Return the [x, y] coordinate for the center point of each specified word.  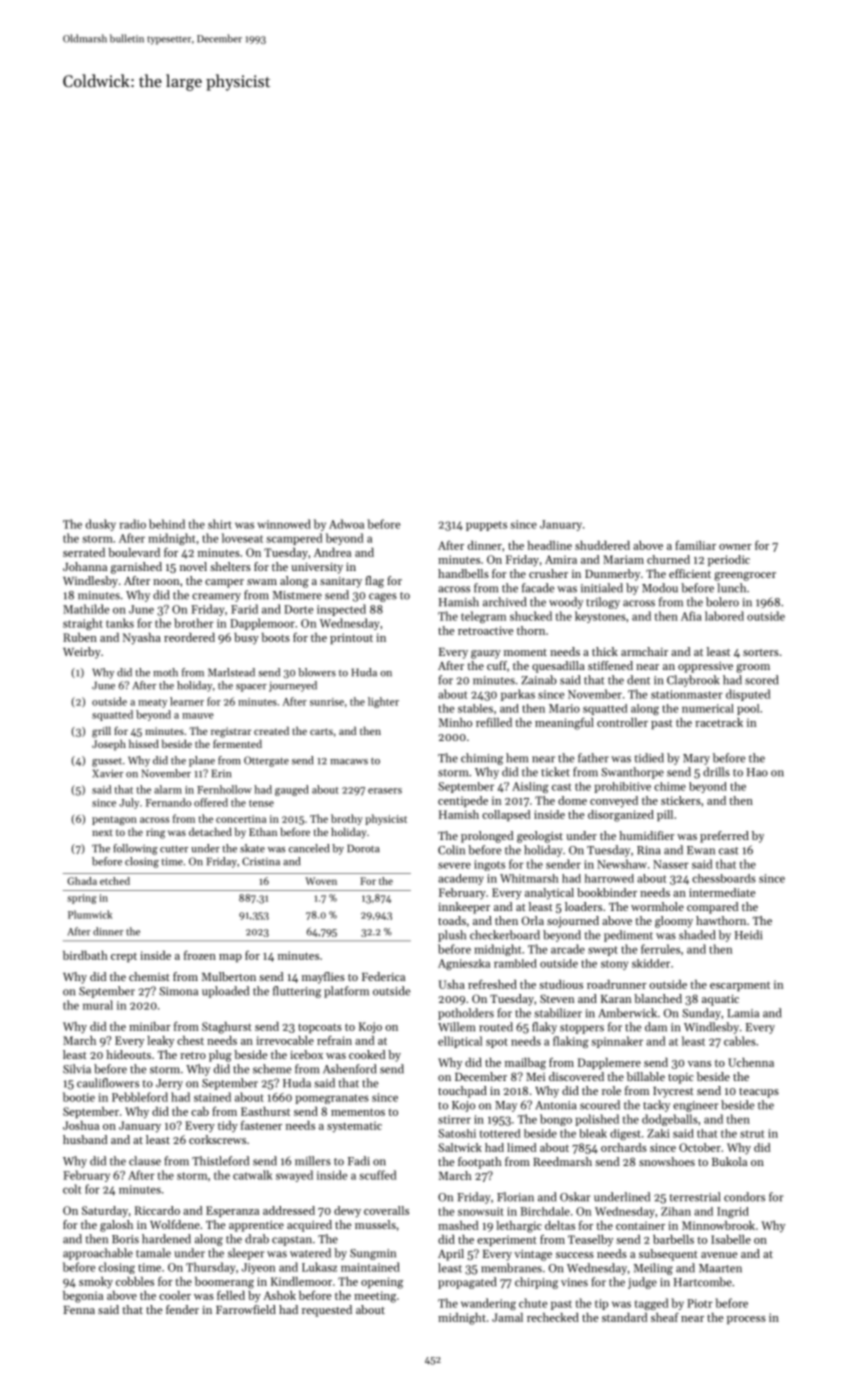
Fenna [79, 1310]
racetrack [719, 722]
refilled [494, 722]
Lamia [743, 1013]
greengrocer [745, 576]
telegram [483, 617]
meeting [375, 1297]
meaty [152, 703]
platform [346, 992]
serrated [84, 552]
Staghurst [227, 1028]
